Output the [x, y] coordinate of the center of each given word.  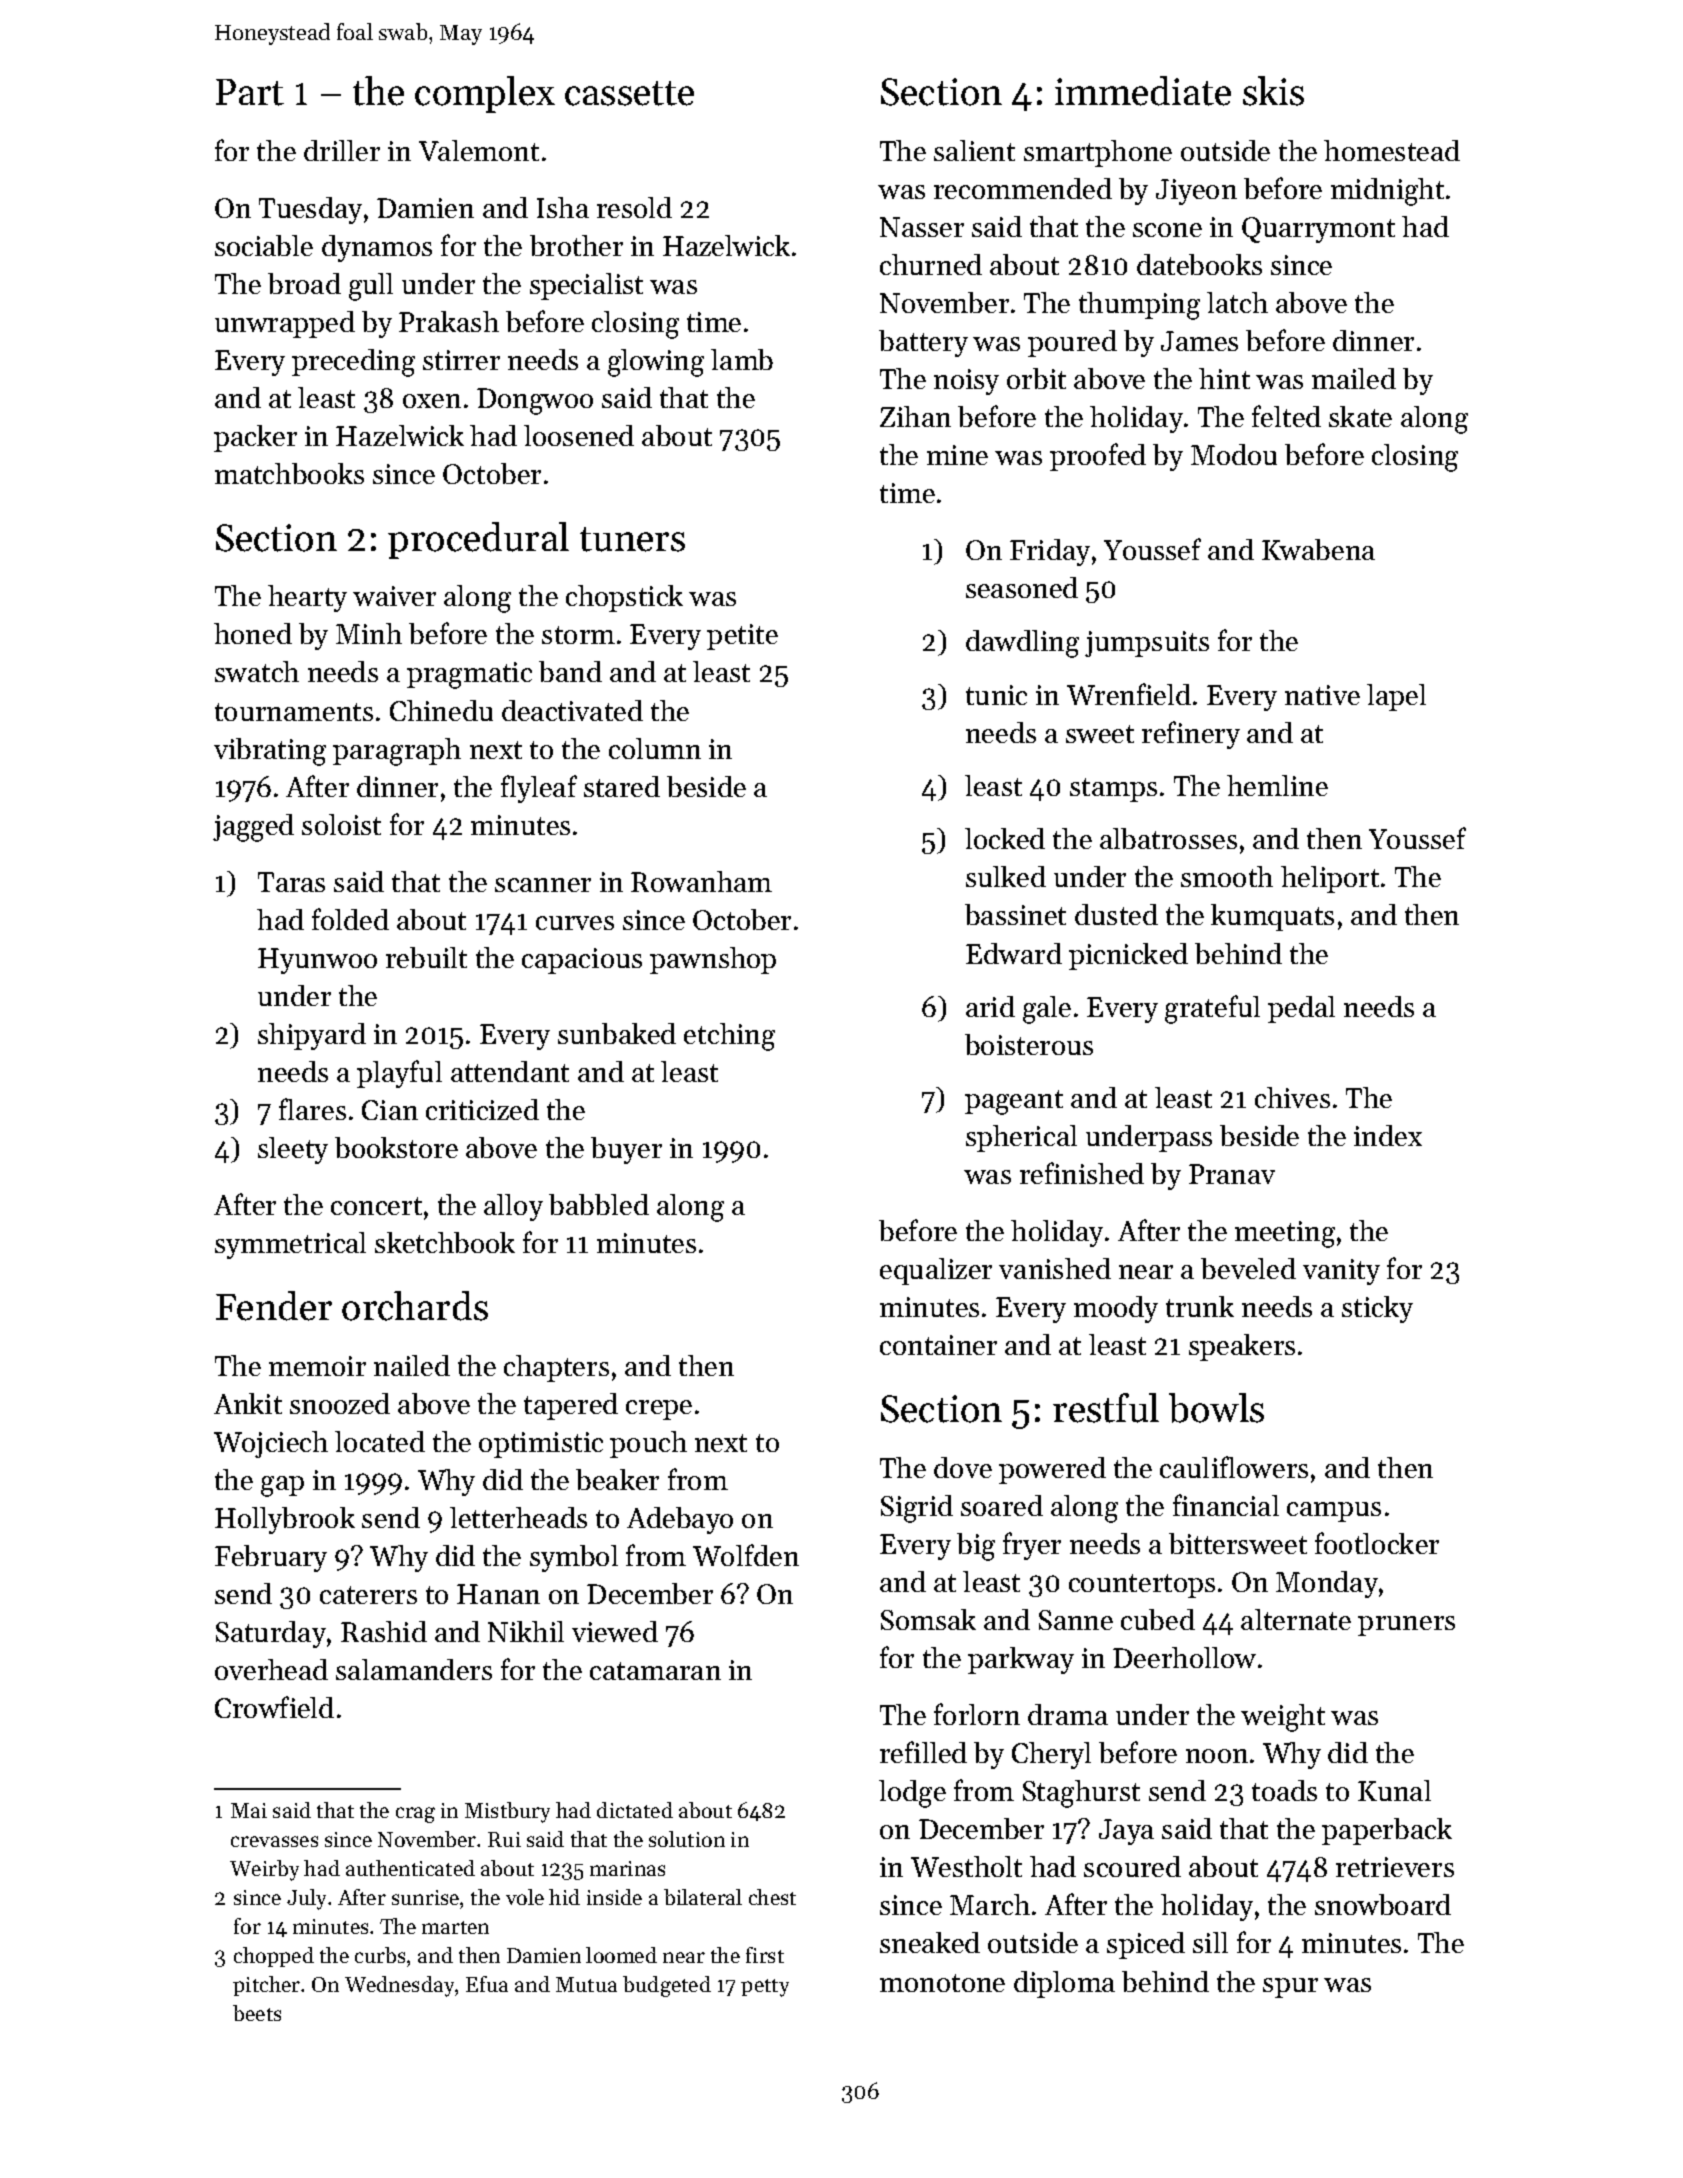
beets [257, 2013]
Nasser [922, 227]
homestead [1392, 150]
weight [1283, 1718]
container [938, 1345]
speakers [1242, 1347]
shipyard [312, 1036]
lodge [912, 1794]
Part [250, 92]
